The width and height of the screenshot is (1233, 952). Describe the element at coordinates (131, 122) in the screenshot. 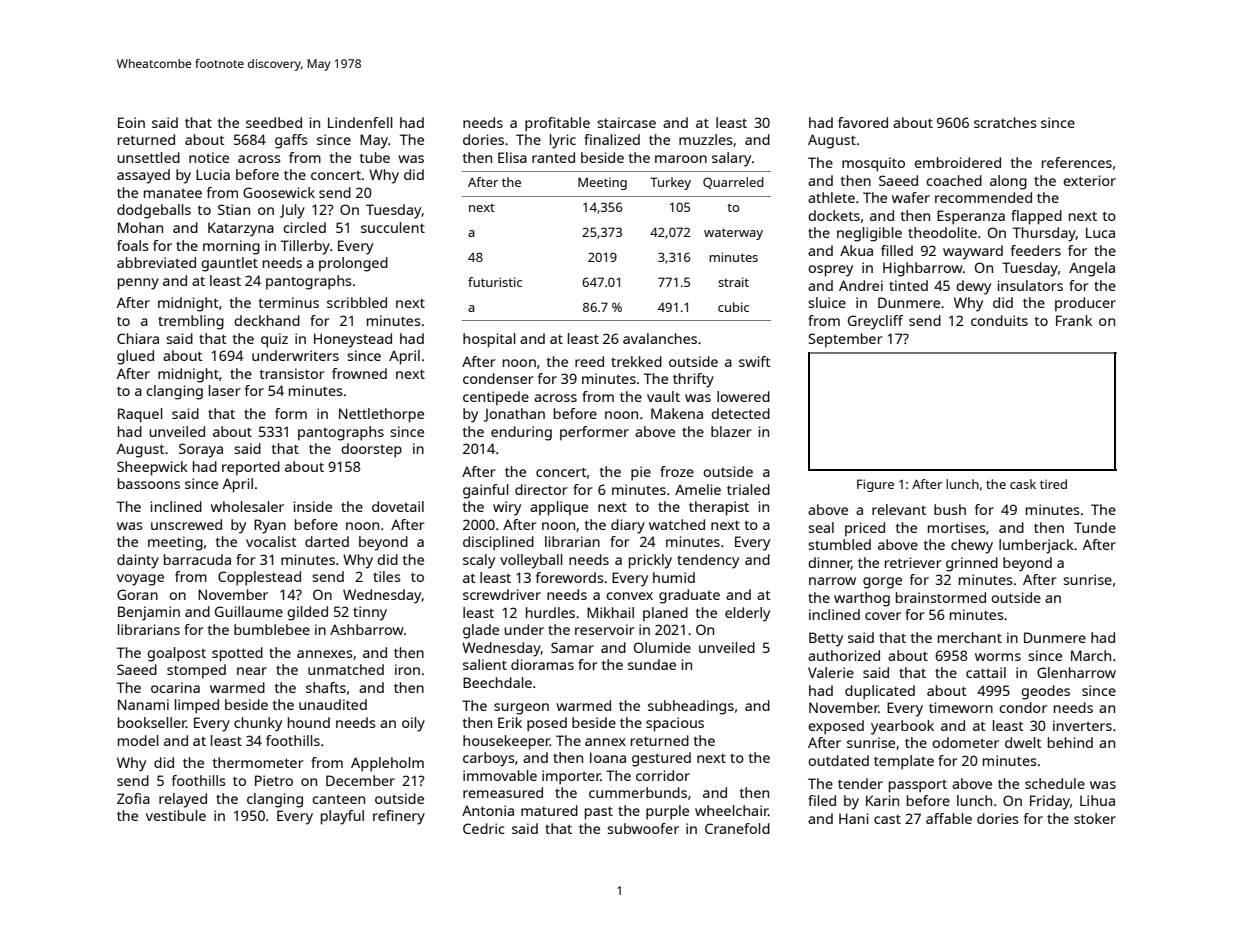

I see `Eoin` at that location.
